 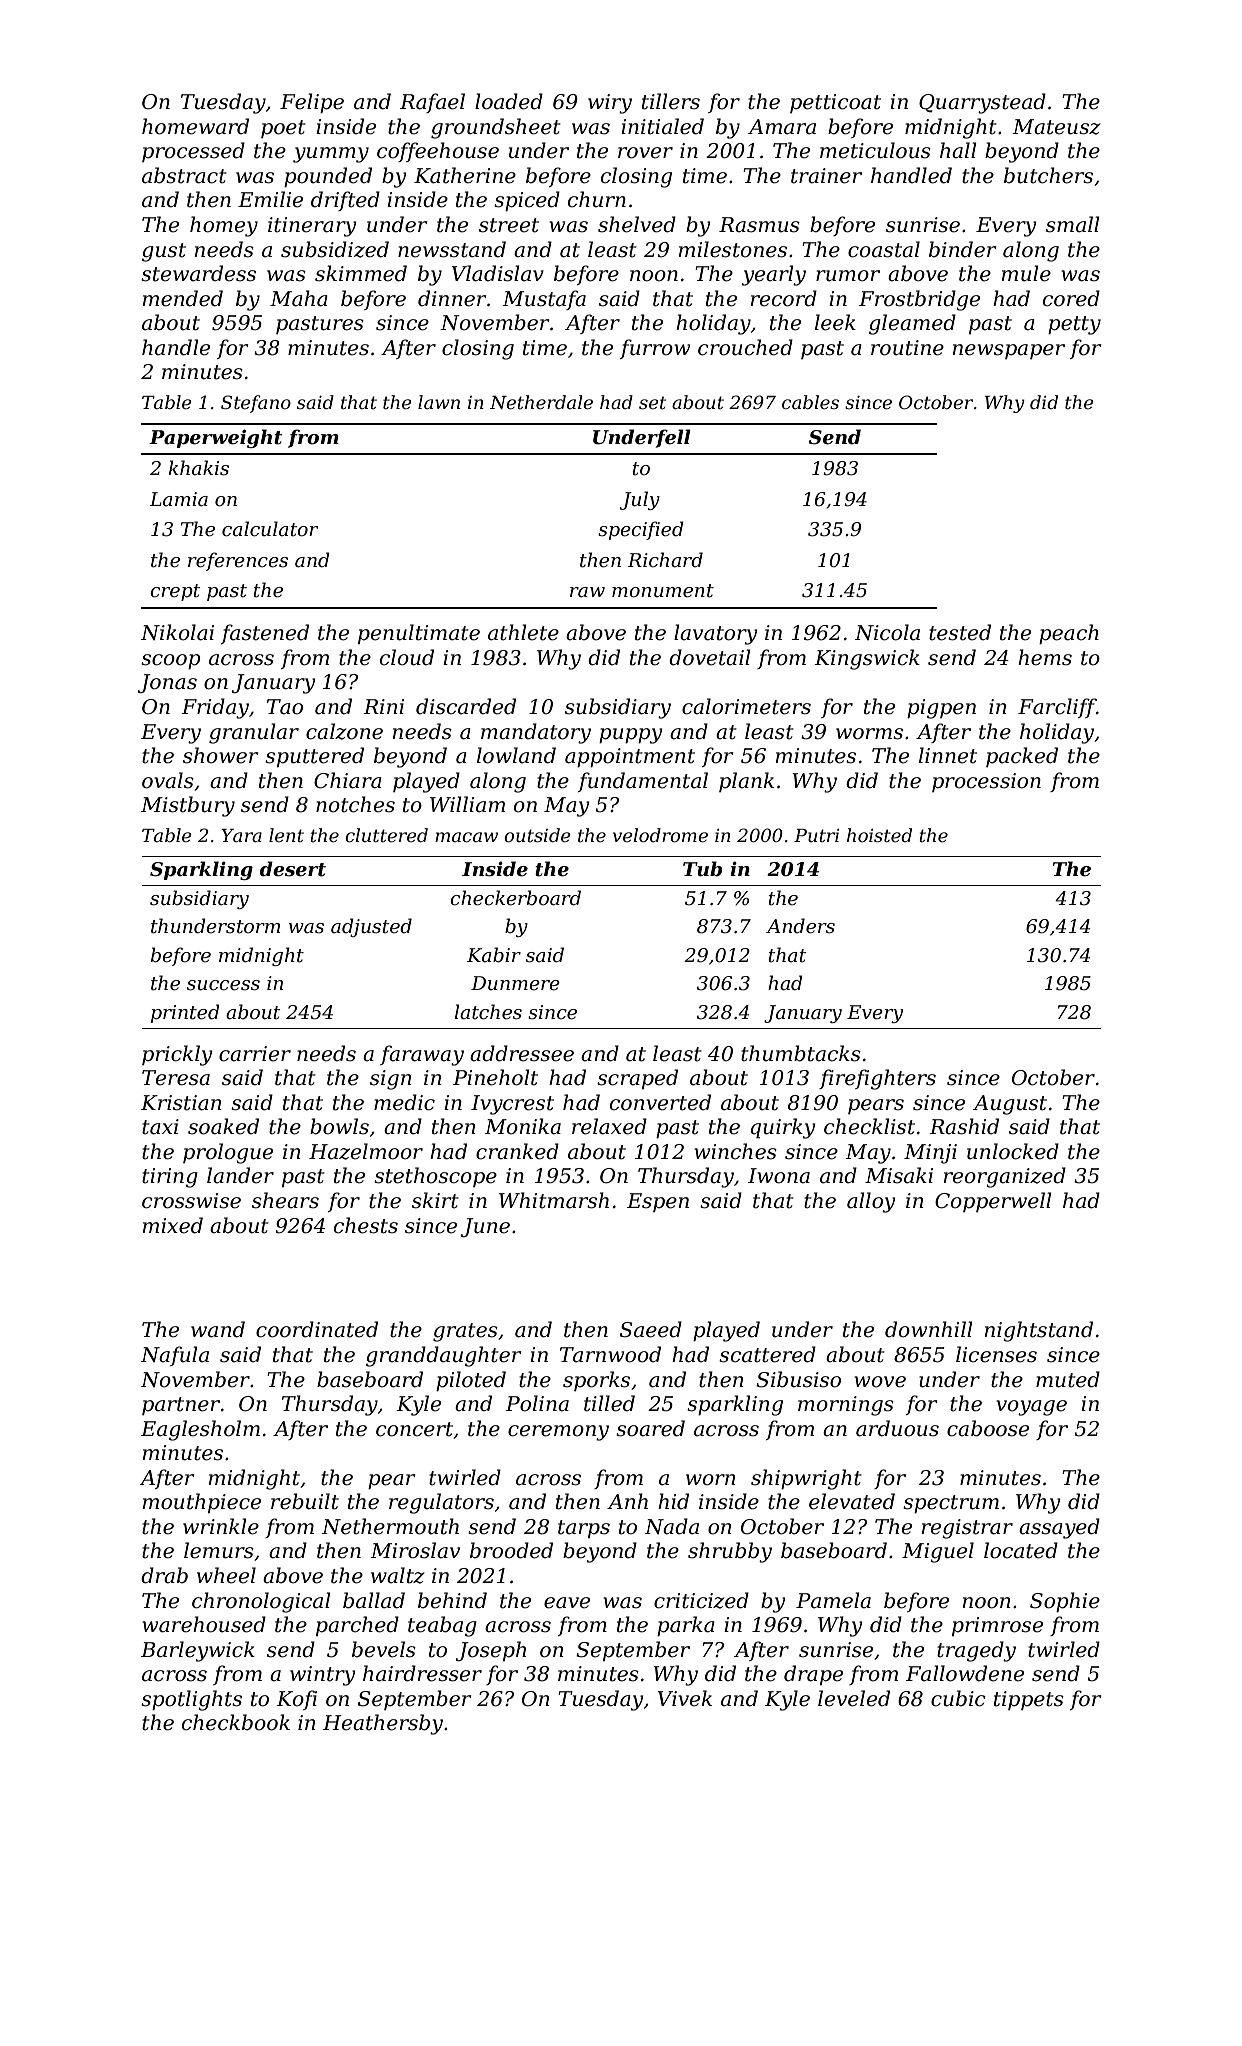 What do you see at coordinates (1009, 351) in the screenshot?
I see `newspaper` at bounding box center [1009, 351].
